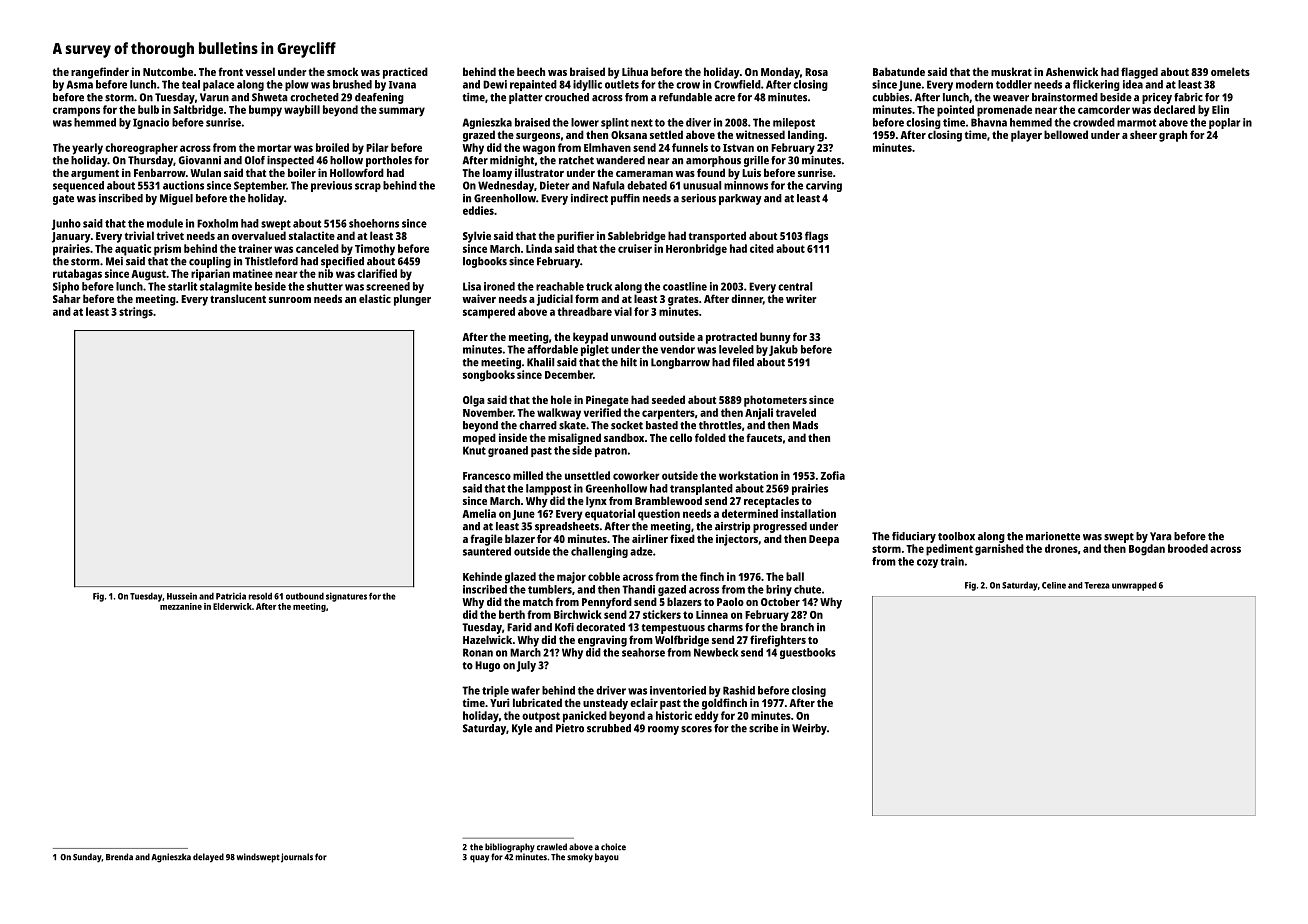 The width and height of the screenshot is (1308, 924). What do you see at coordinates (796, 412) in the screenshot?
I see `traveled` at bounding box center [796, 412].
